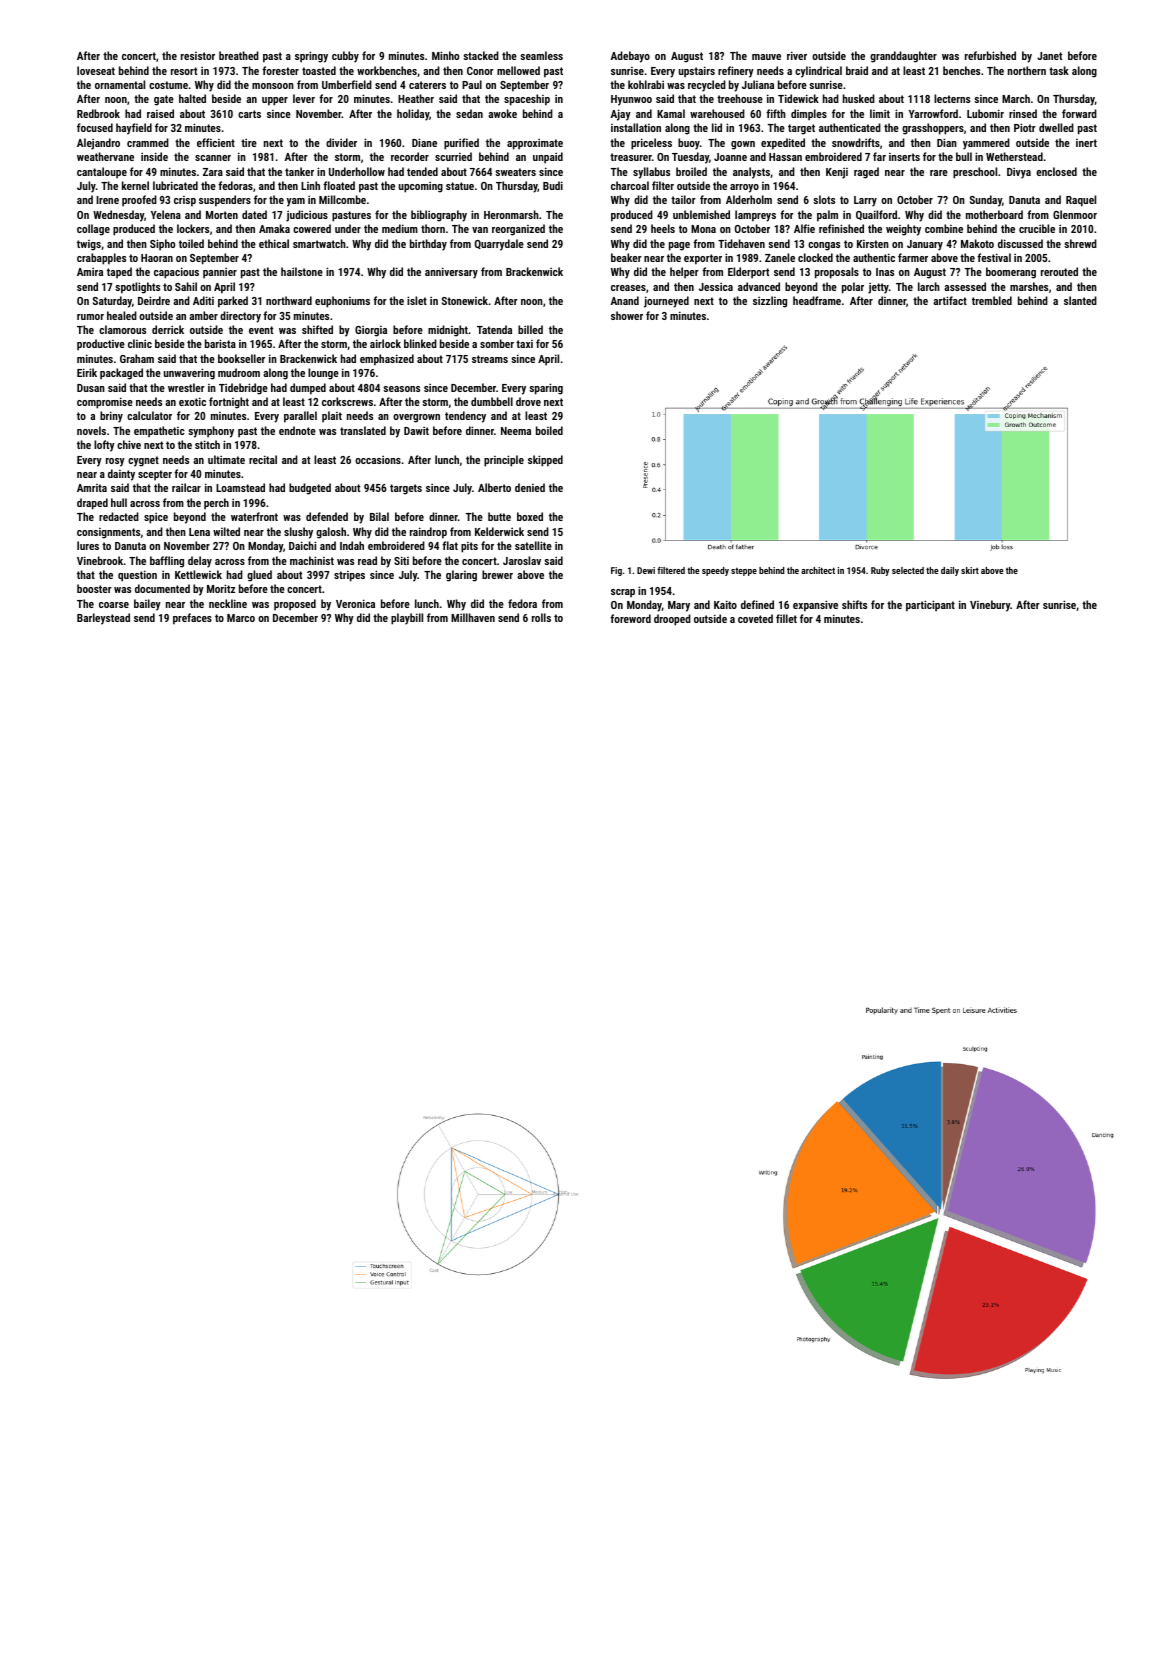 This image has width=1174, height=1661. I want to click on raged, so click(866, 173).
